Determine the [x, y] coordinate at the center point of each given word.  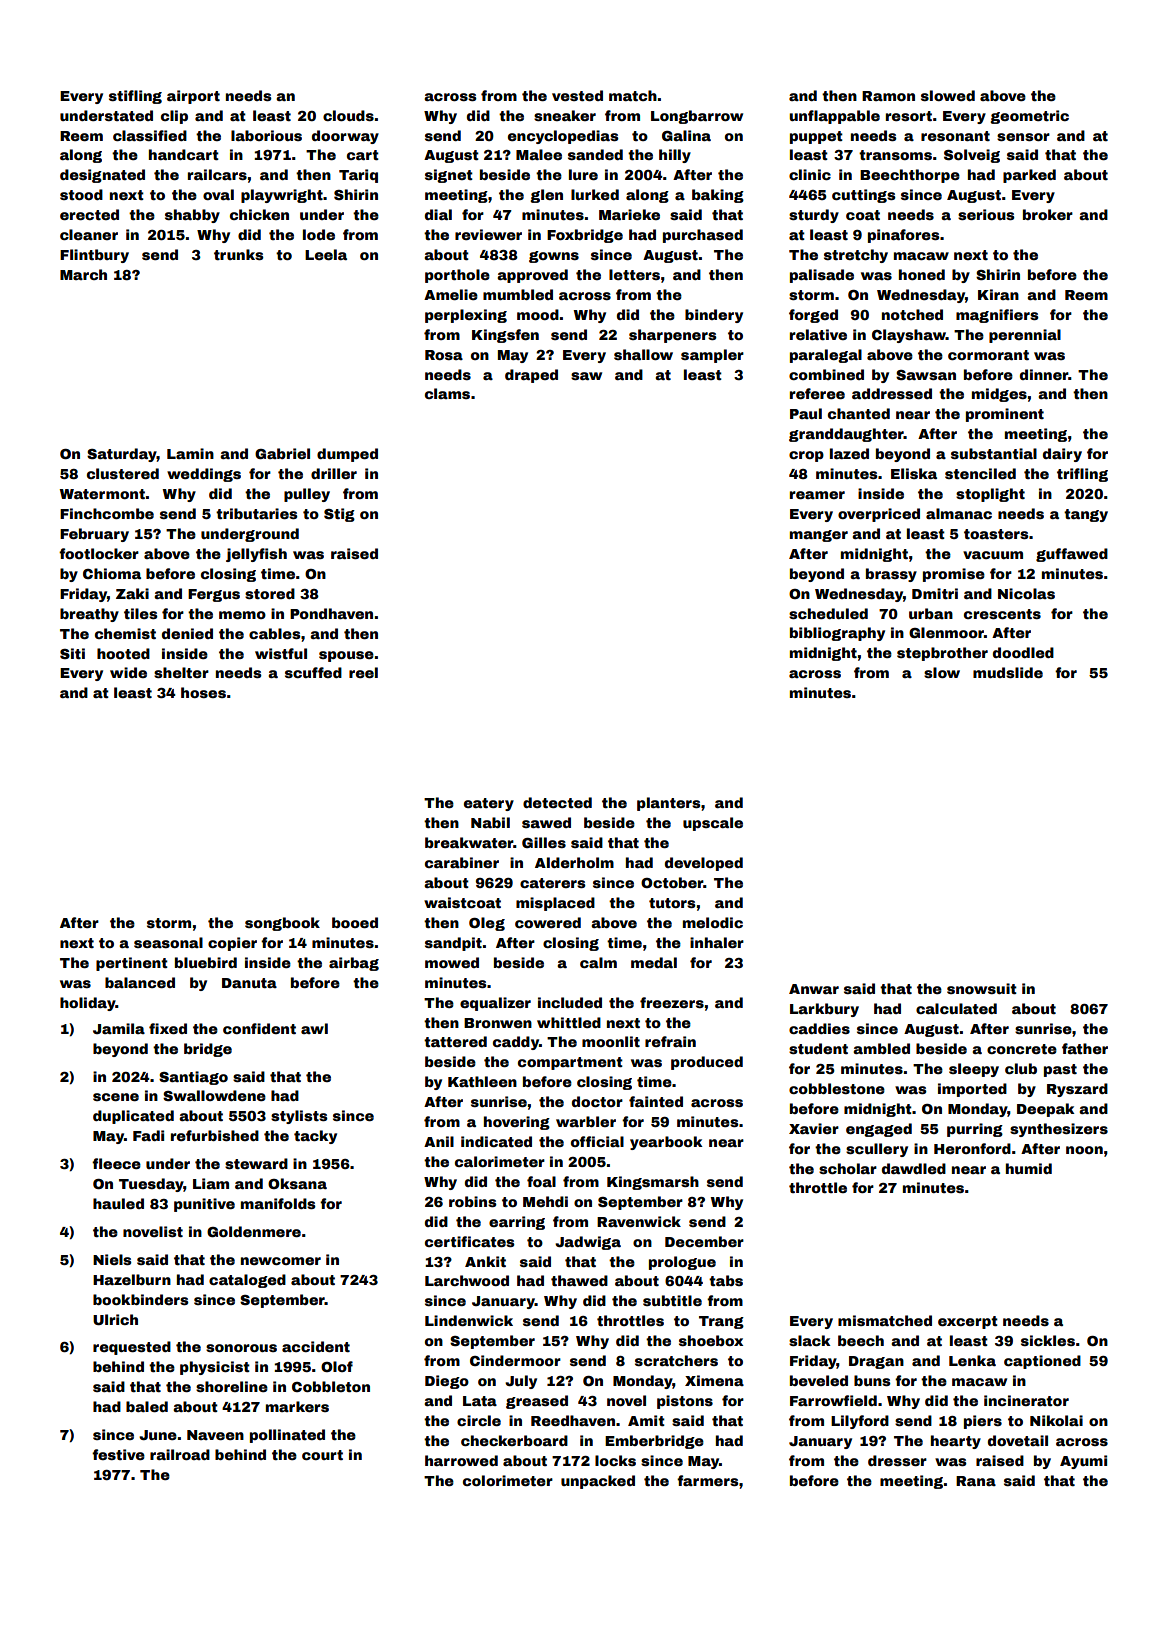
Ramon [888, 96]
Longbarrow [697, 117]
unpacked [598, 1482]
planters [669, 804]
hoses [203, 692]
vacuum [993, 555]
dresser [897, 1460]
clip [174, 117]
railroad [180, 1454]
